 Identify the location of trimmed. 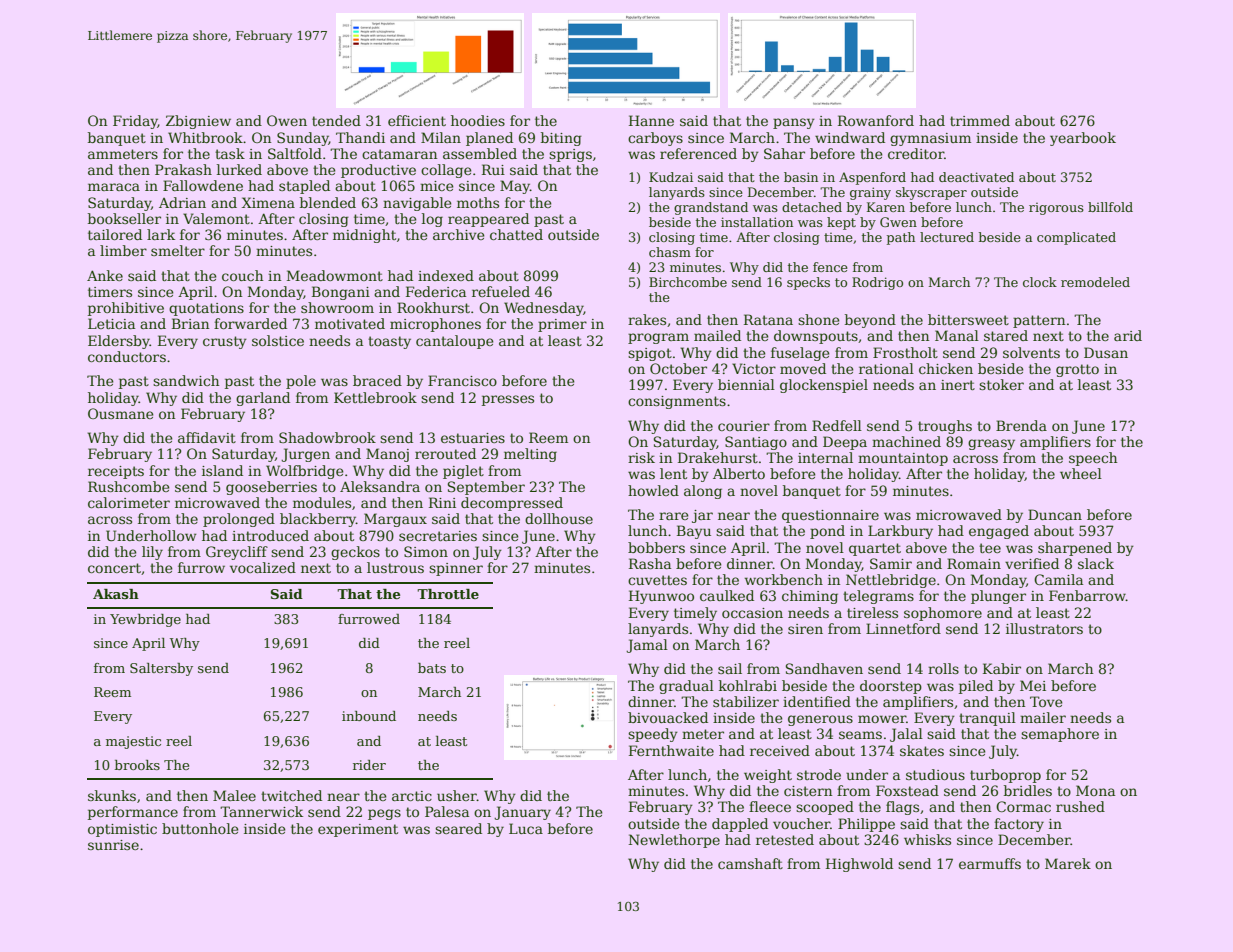
(980, 120).
